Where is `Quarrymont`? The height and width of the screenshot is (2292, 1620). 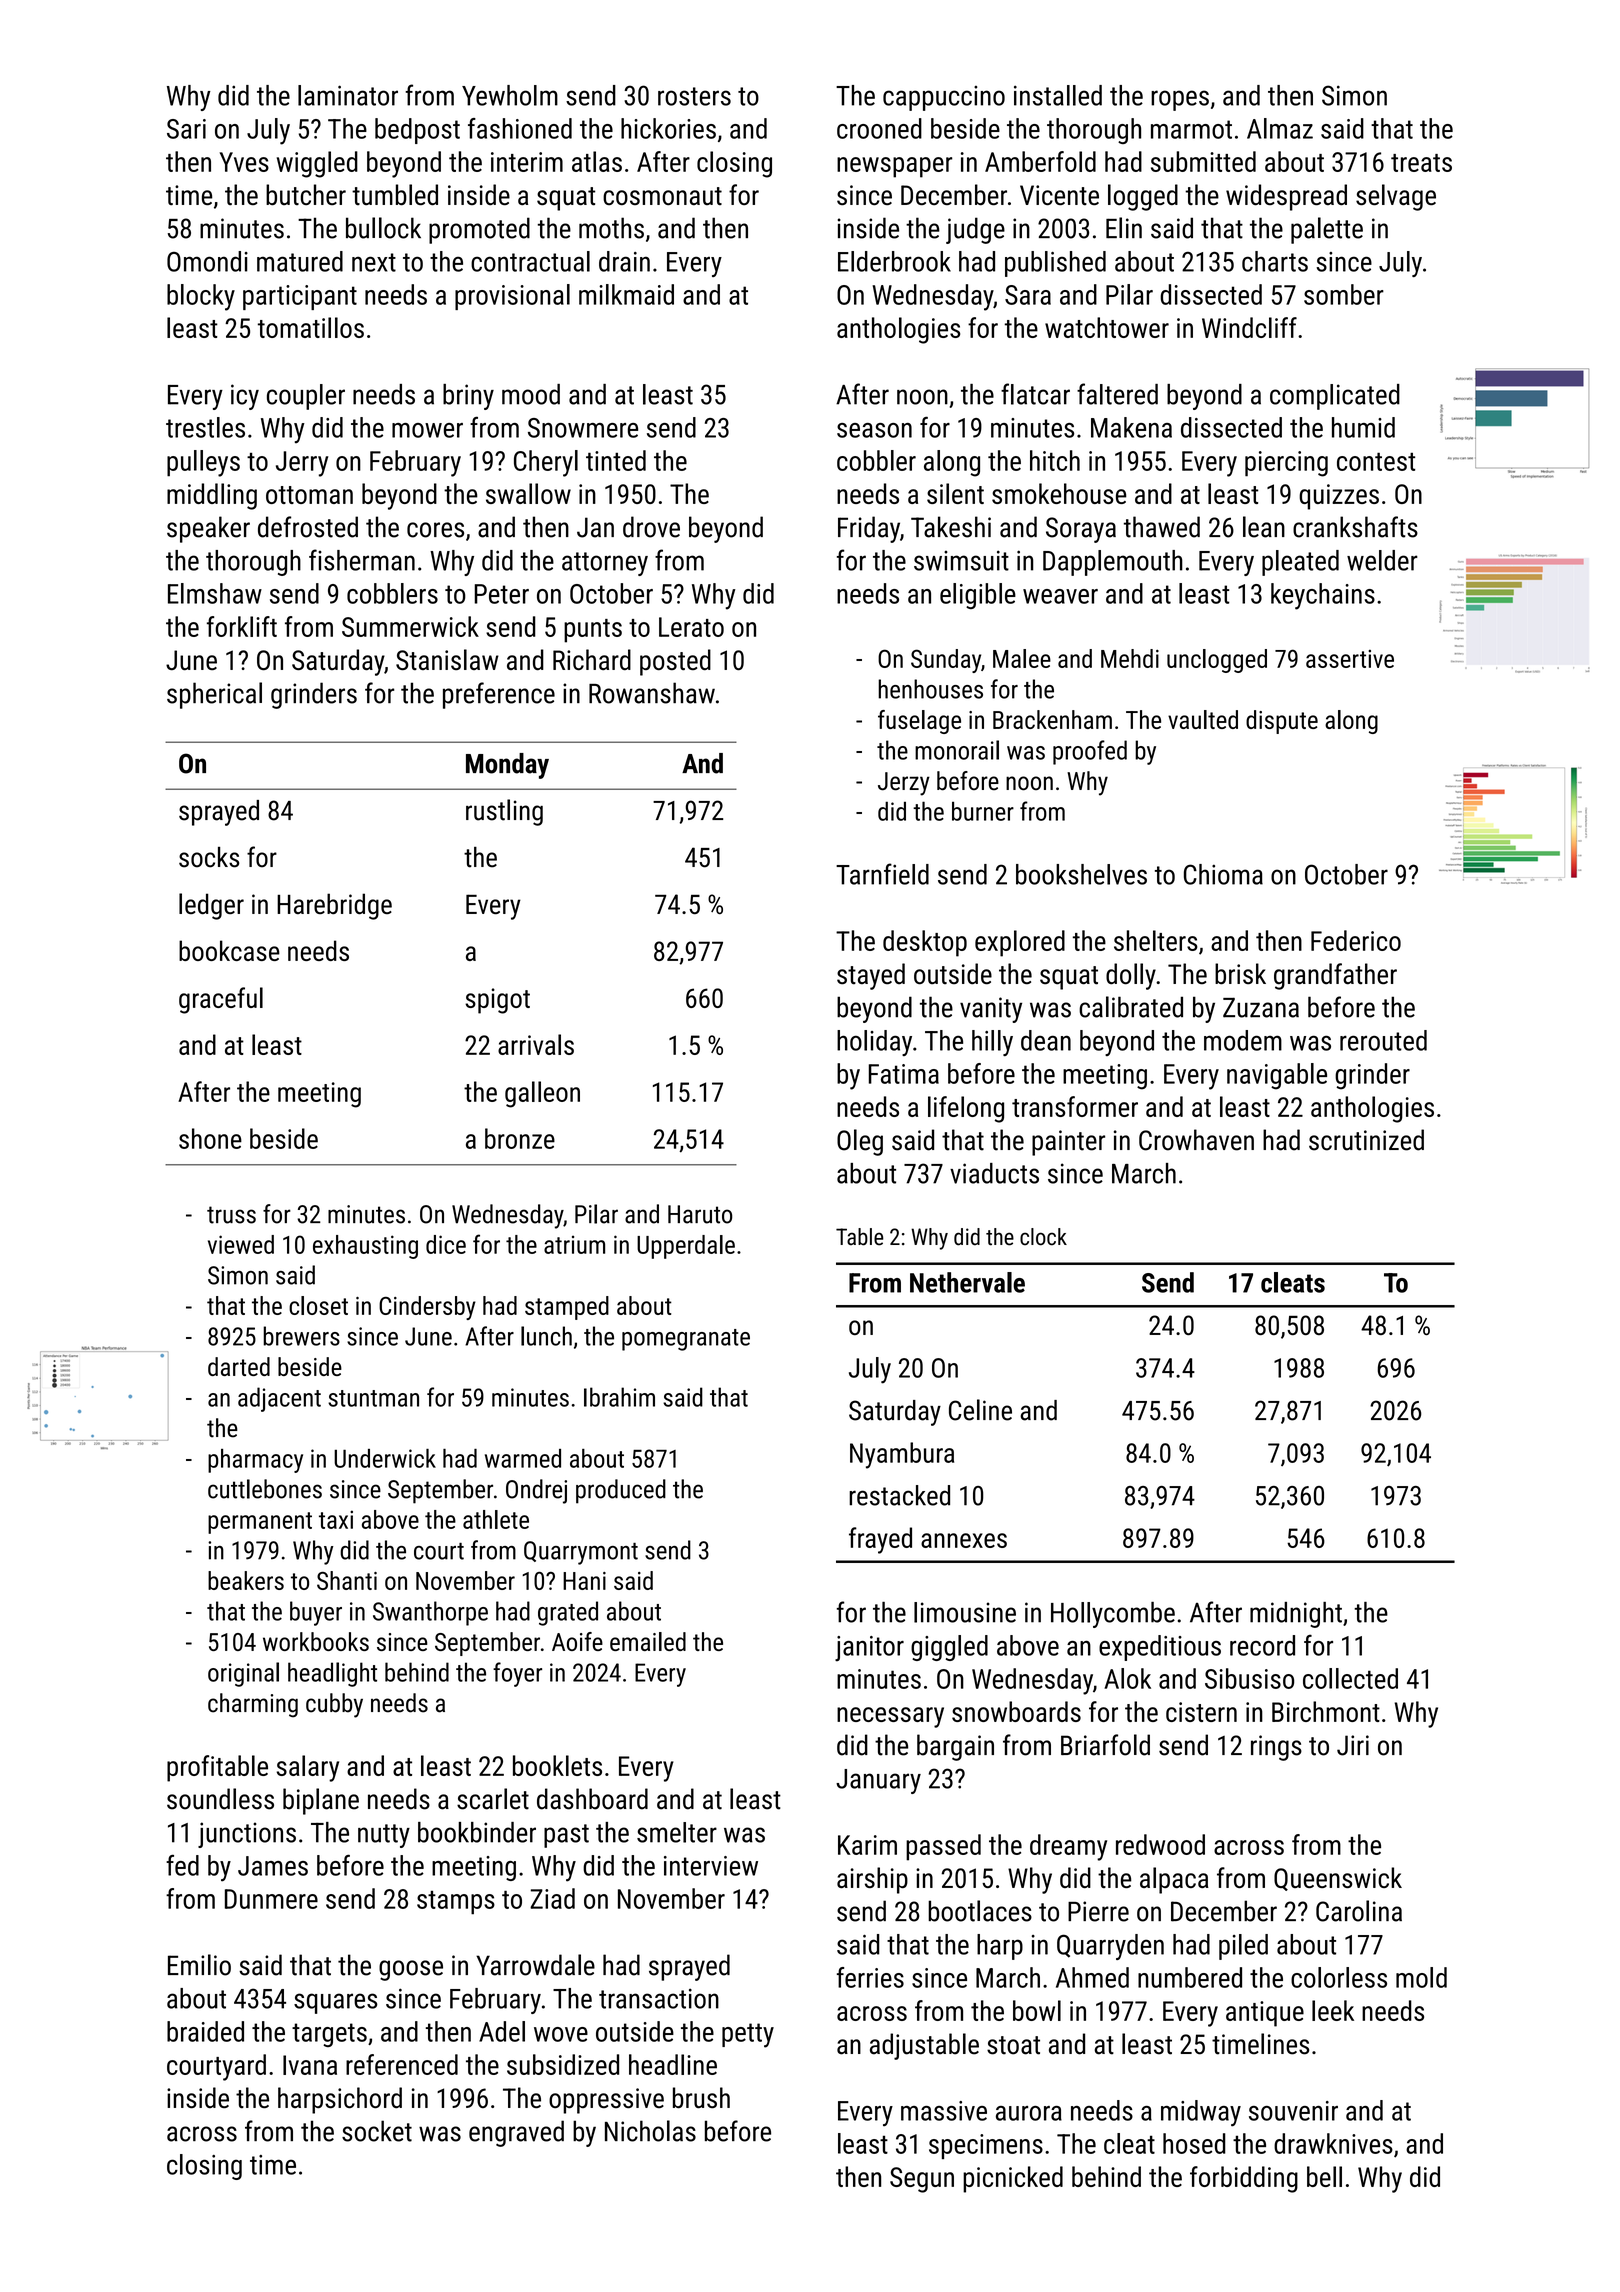 Quarrymont is located at coordinates (581, 1553).
